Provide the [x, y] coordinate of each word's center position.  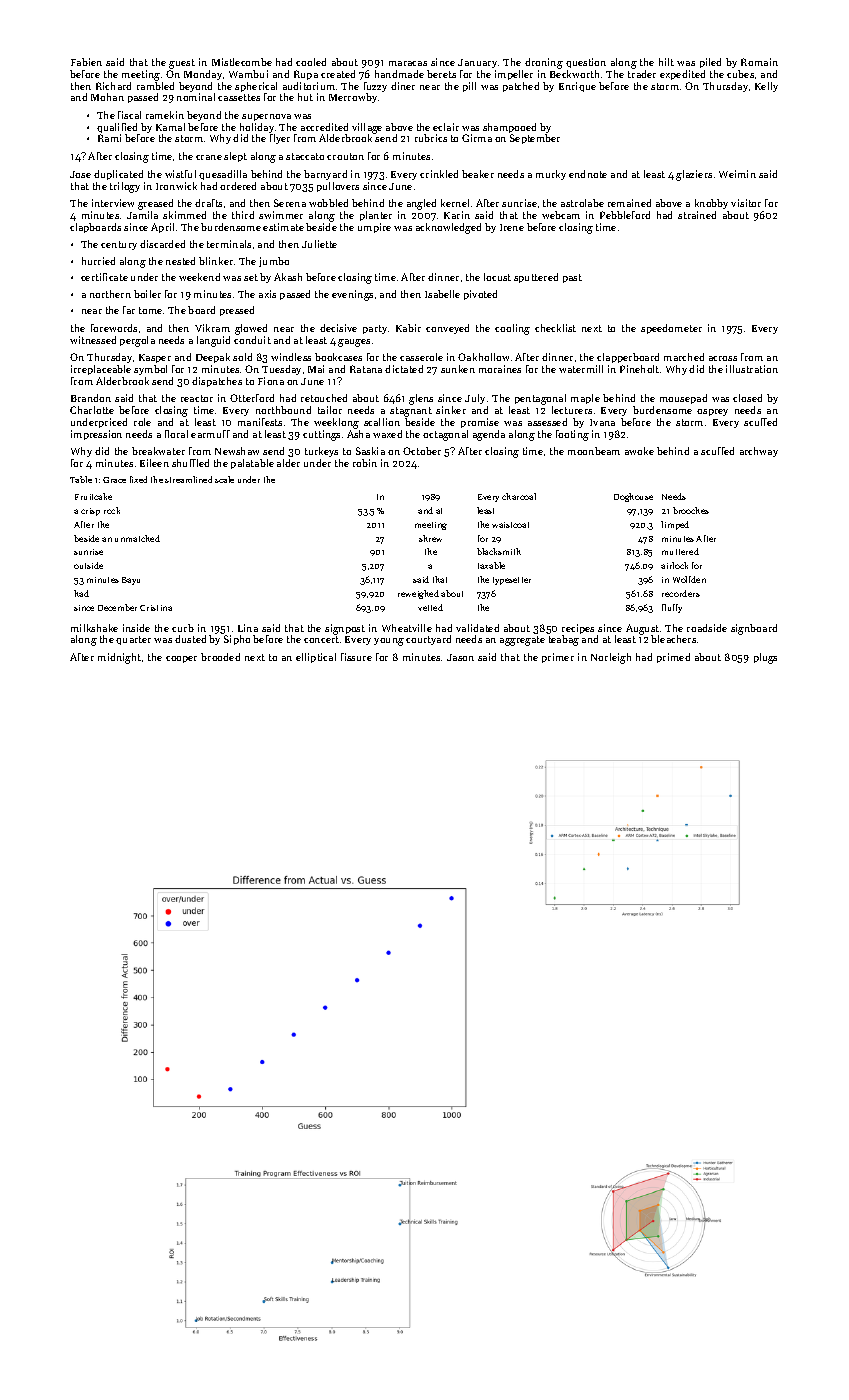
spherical [256, 87]
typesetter [512, 581]
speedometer [671, 329]
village [367, 128]
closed [747, 398]
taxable [491, 565]
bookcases [338, 357]
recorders [681, 593]
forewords [114, 328]
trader [642, 74]
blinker [216, 261]
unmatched [137, 538]
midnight [119, 658]
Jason [460, 657]
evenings [352, 295]
